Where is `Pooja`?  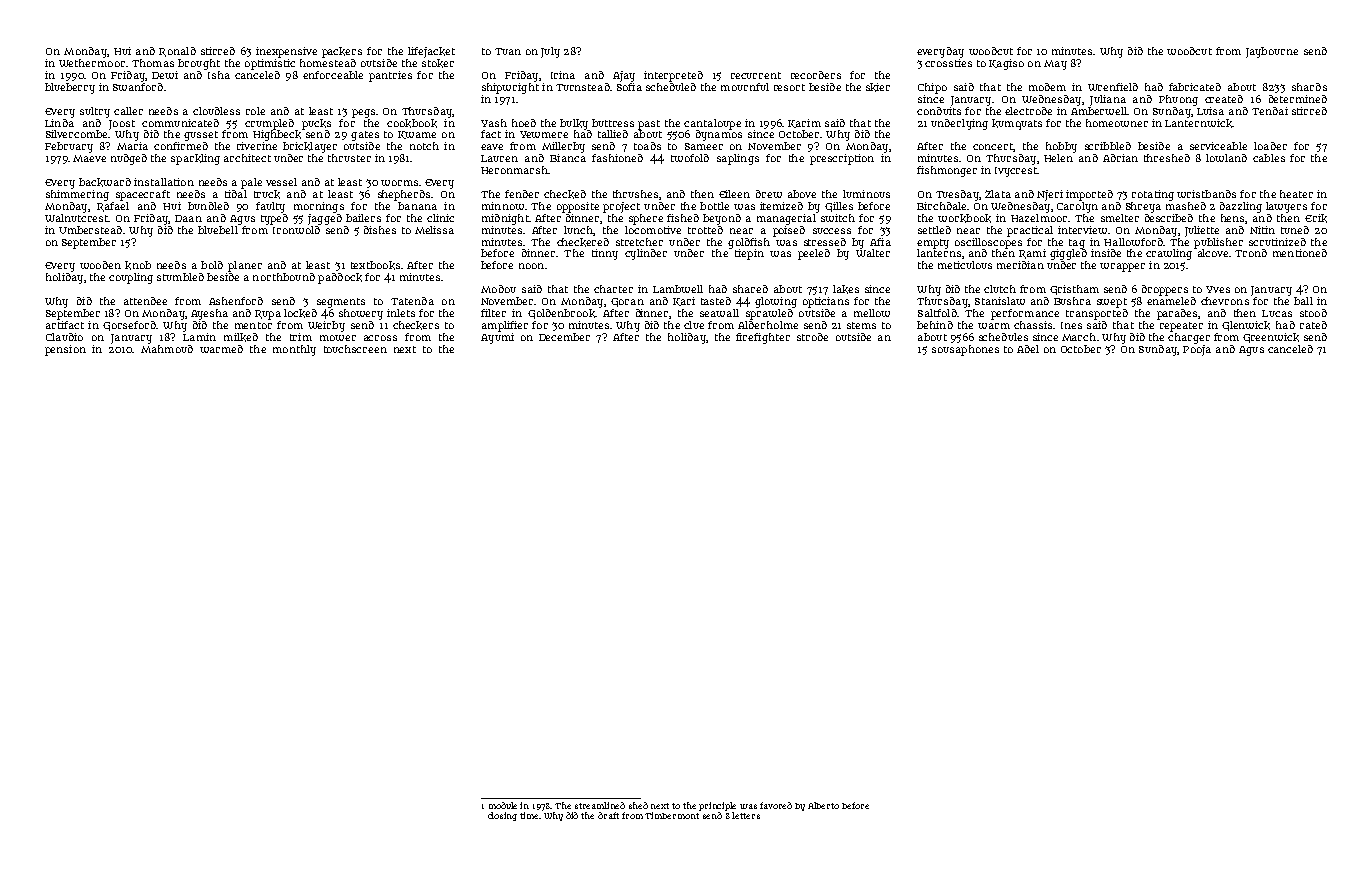 Pooja is located at coordinates (1197, 350).
